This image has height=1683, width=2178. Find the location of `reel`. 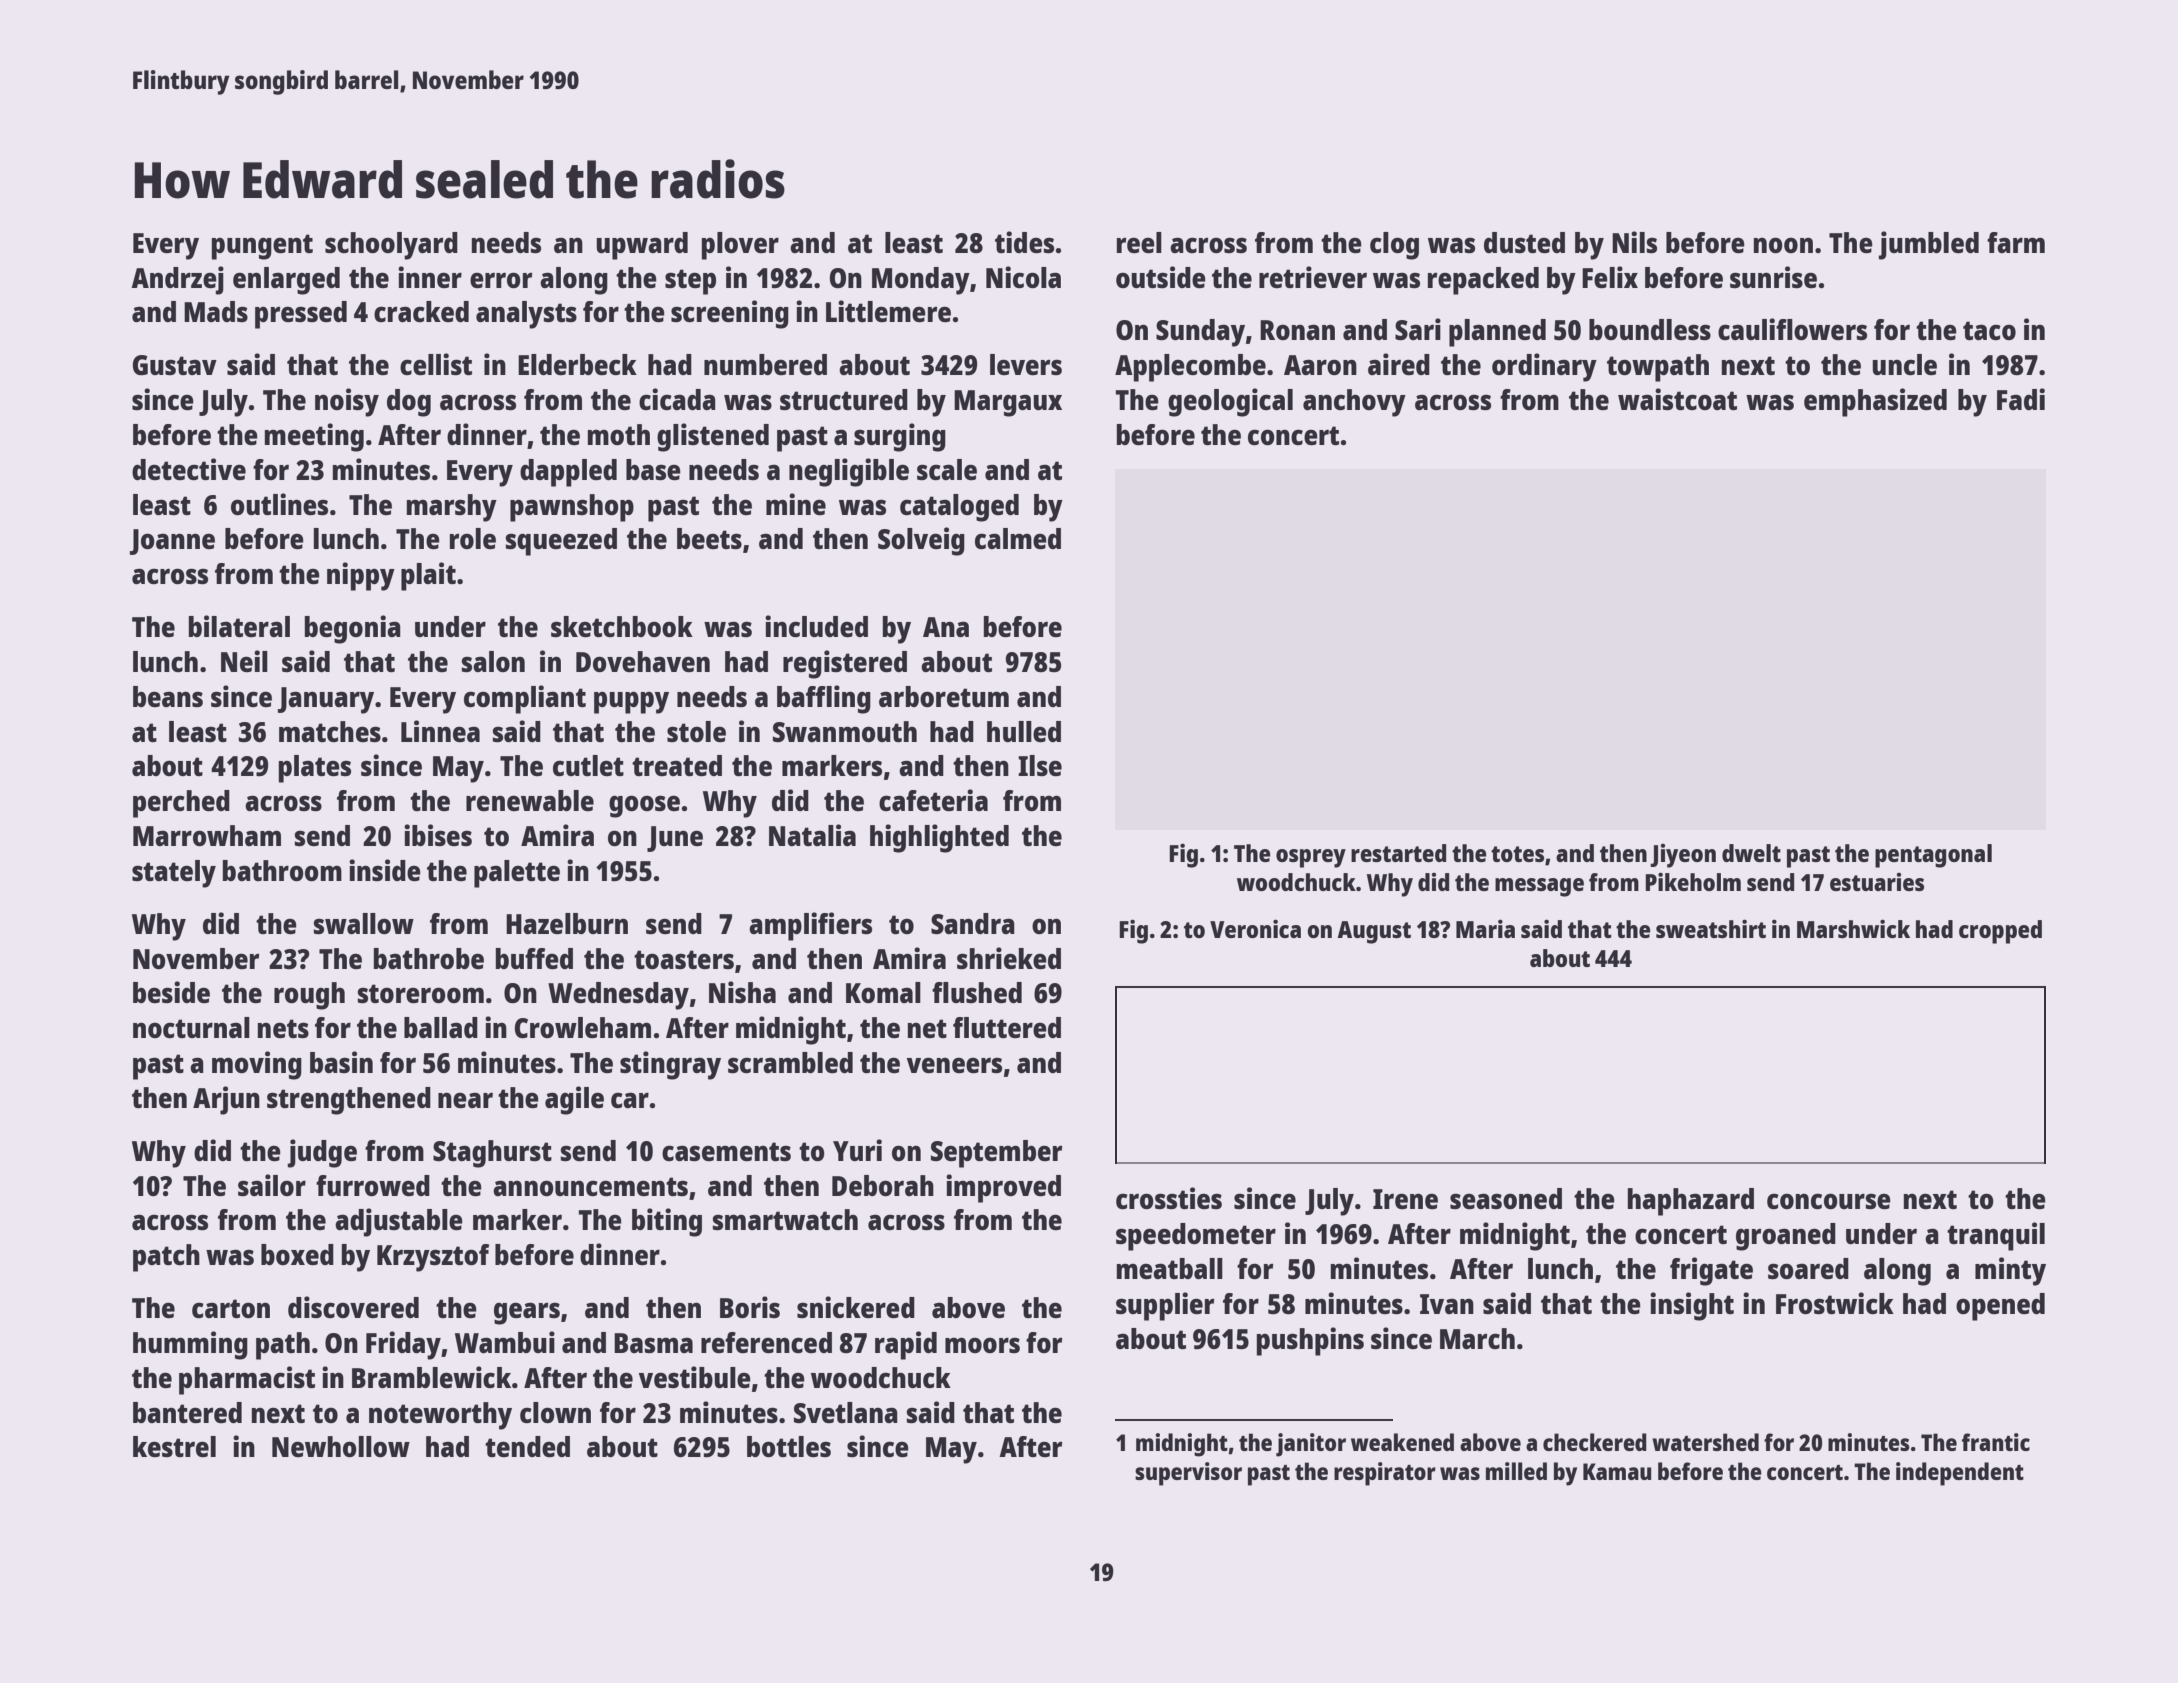

reel is located at coordinates (1139, 242).
